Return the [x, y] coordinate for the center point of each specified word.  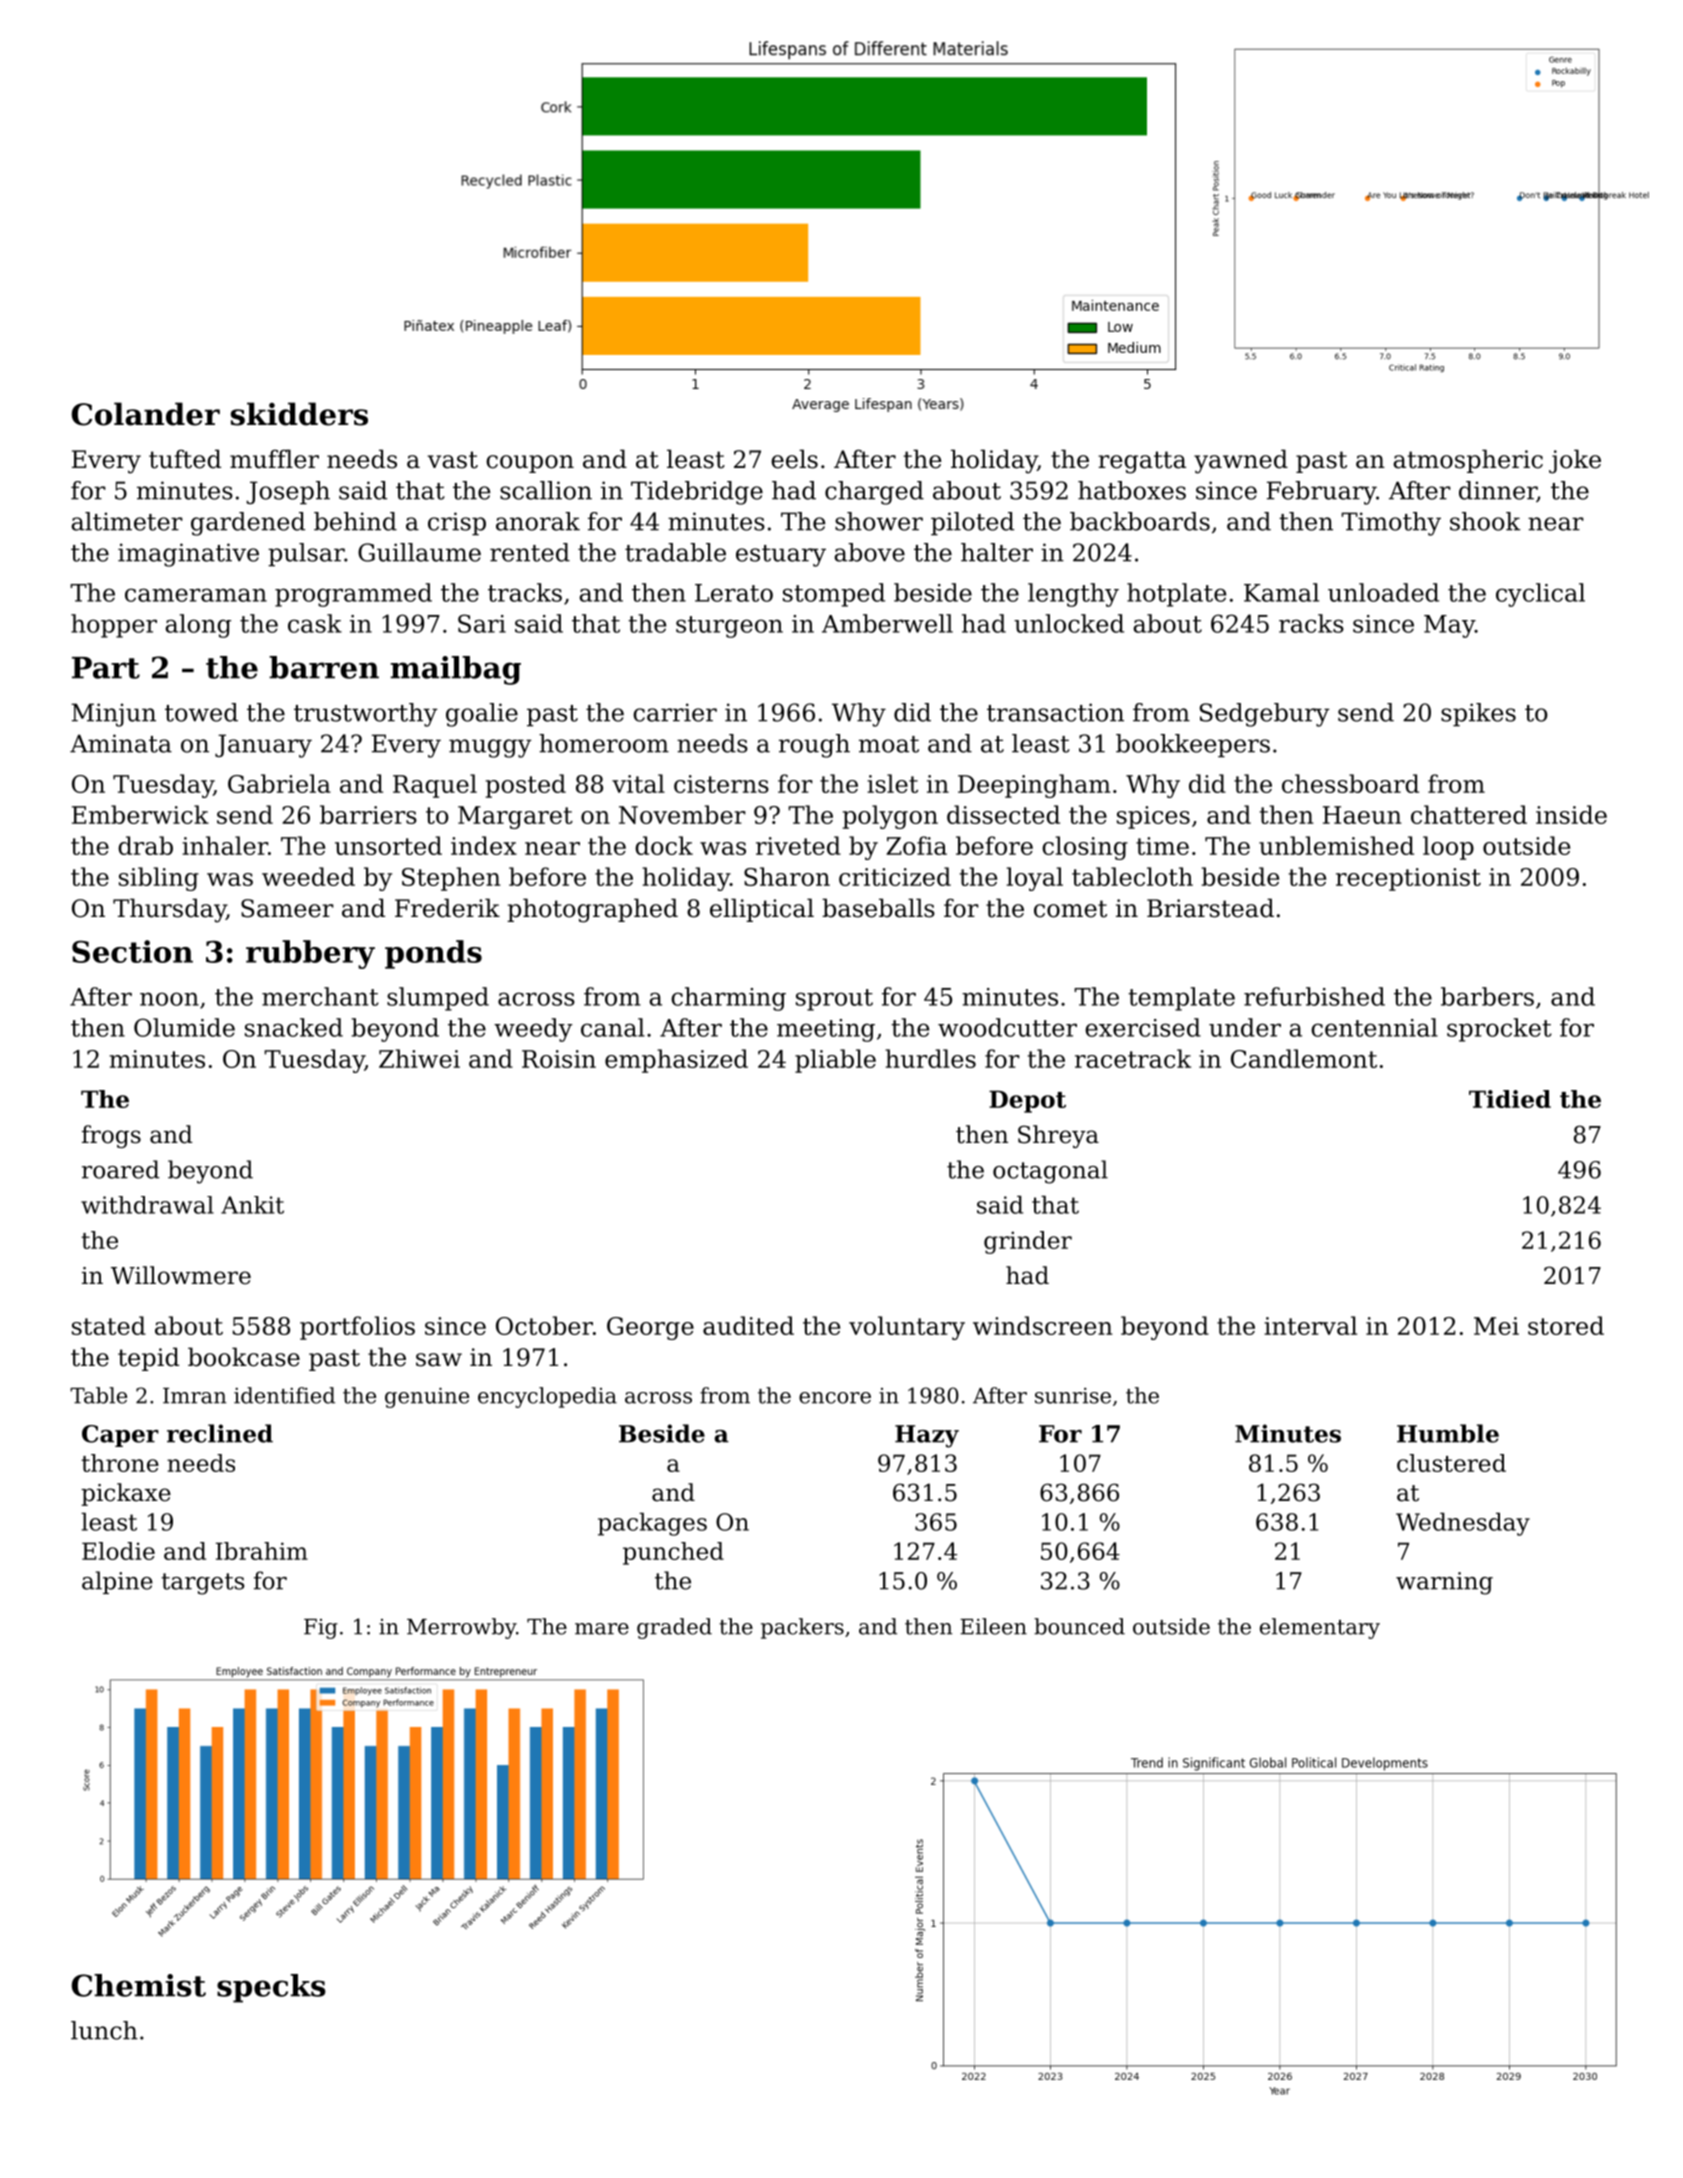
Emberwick [140, 814]
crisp [457, 524]
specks [271, 1988]
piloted [972, 524]
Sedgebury [1265, 715]
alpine [117, 1582]
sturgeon [729, 627]
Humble [1448, 1433]
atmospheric [1468, 461]
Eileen [993, 1626]
